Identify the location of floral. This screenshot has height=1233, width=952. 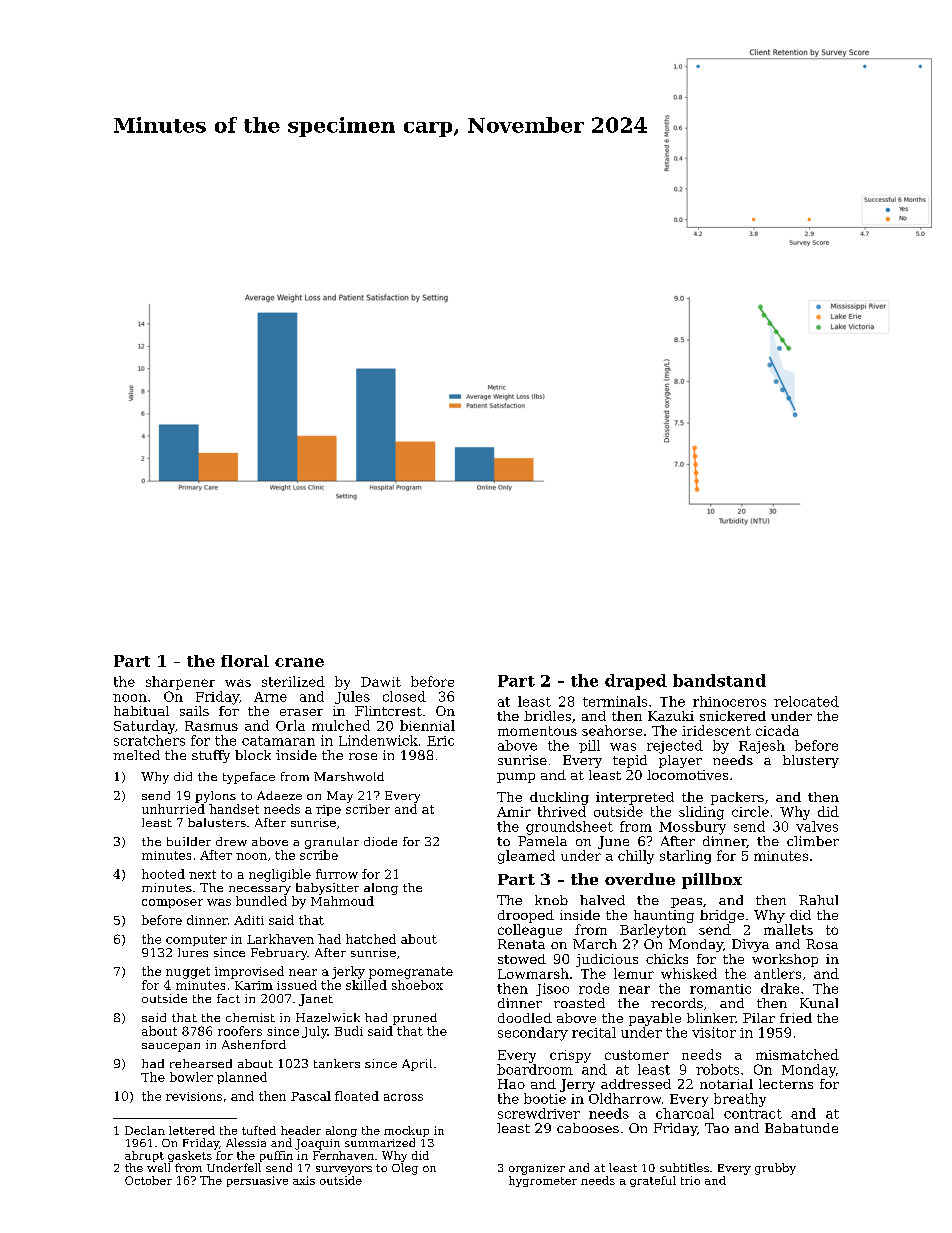
(245, 661).
